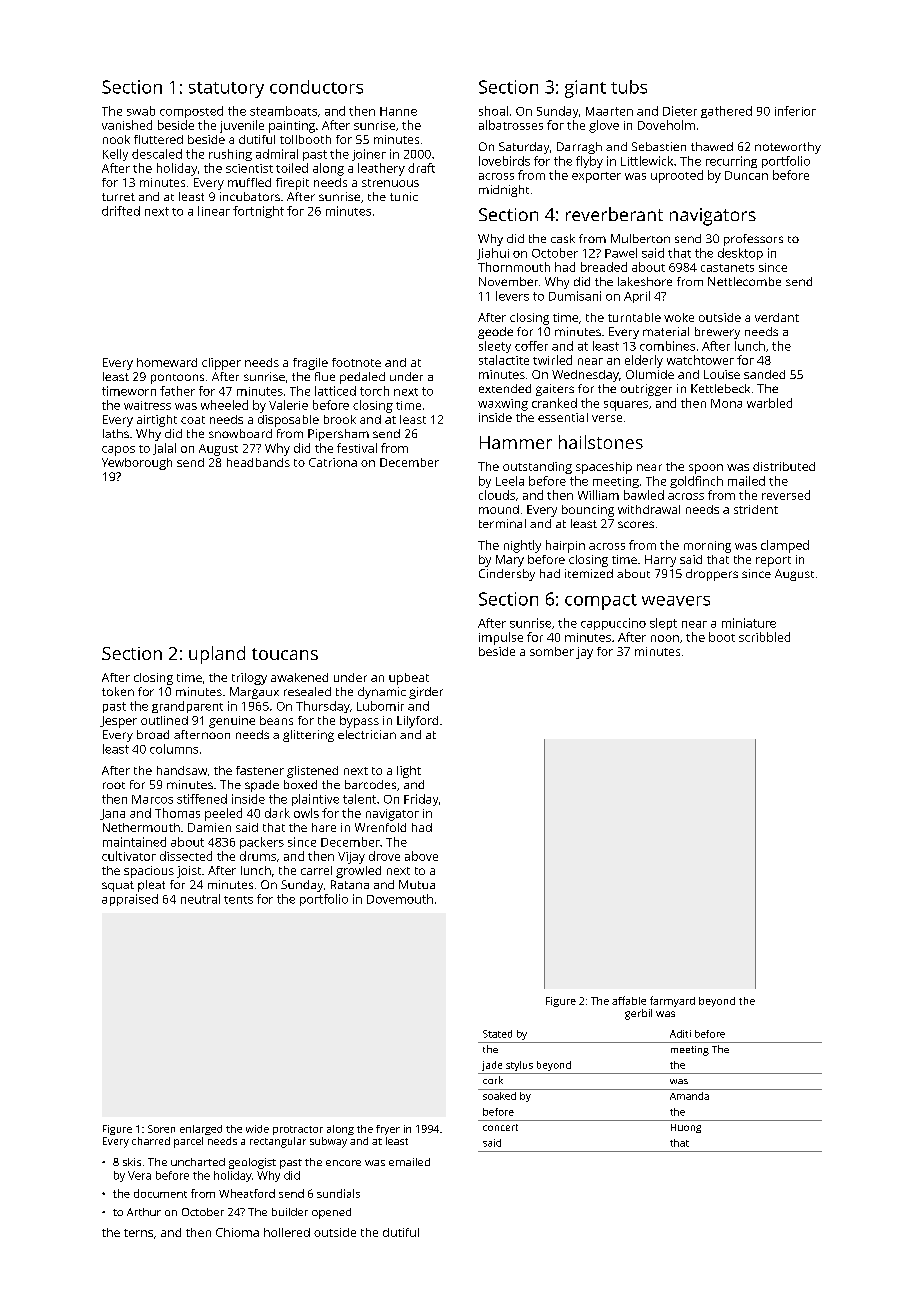  I want to click on Friday, so click(421, 800).
